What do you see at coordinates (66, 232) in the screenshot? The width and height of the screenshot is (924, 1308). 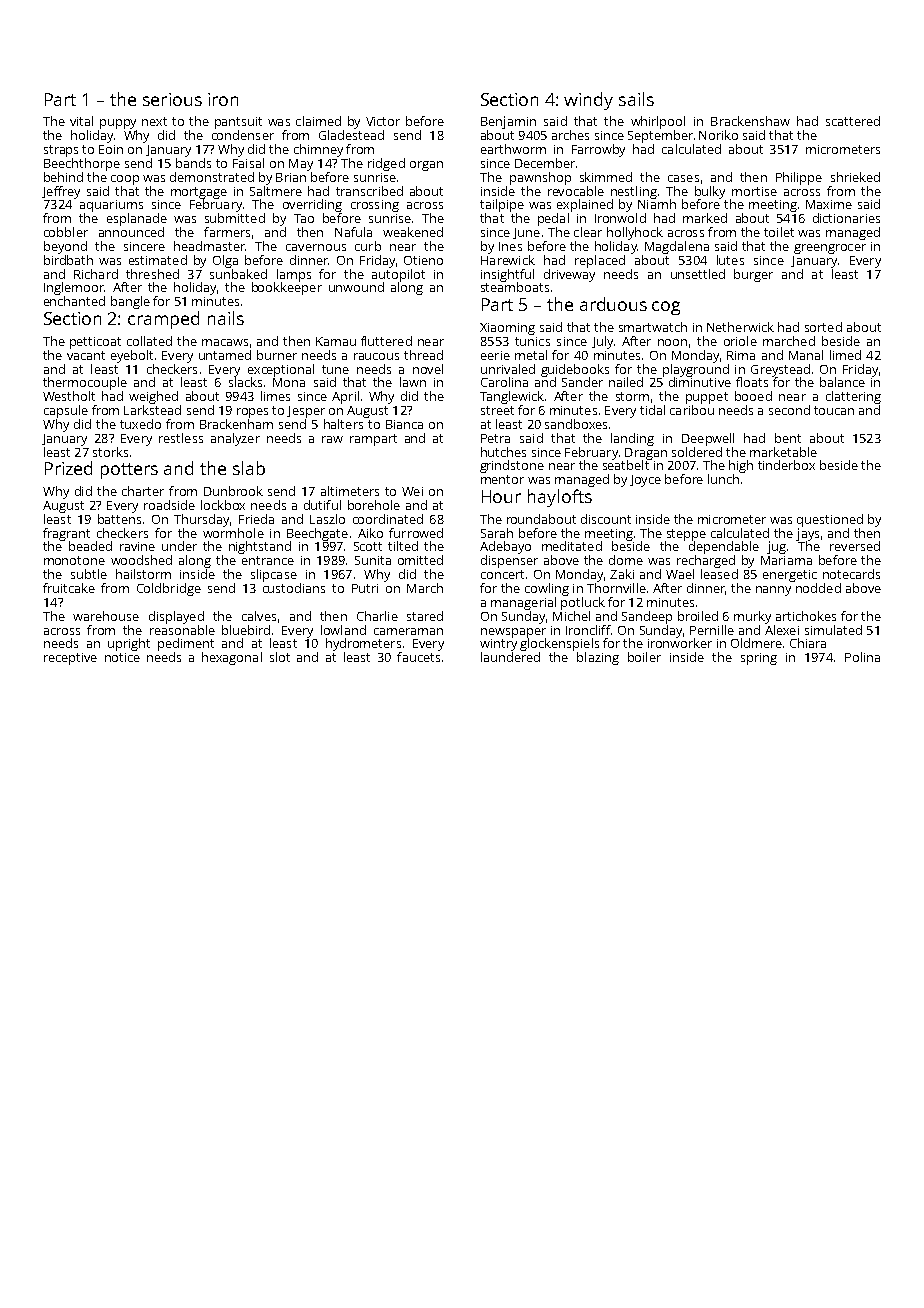 I see `cobbler` at bounding box center [66, 232].
